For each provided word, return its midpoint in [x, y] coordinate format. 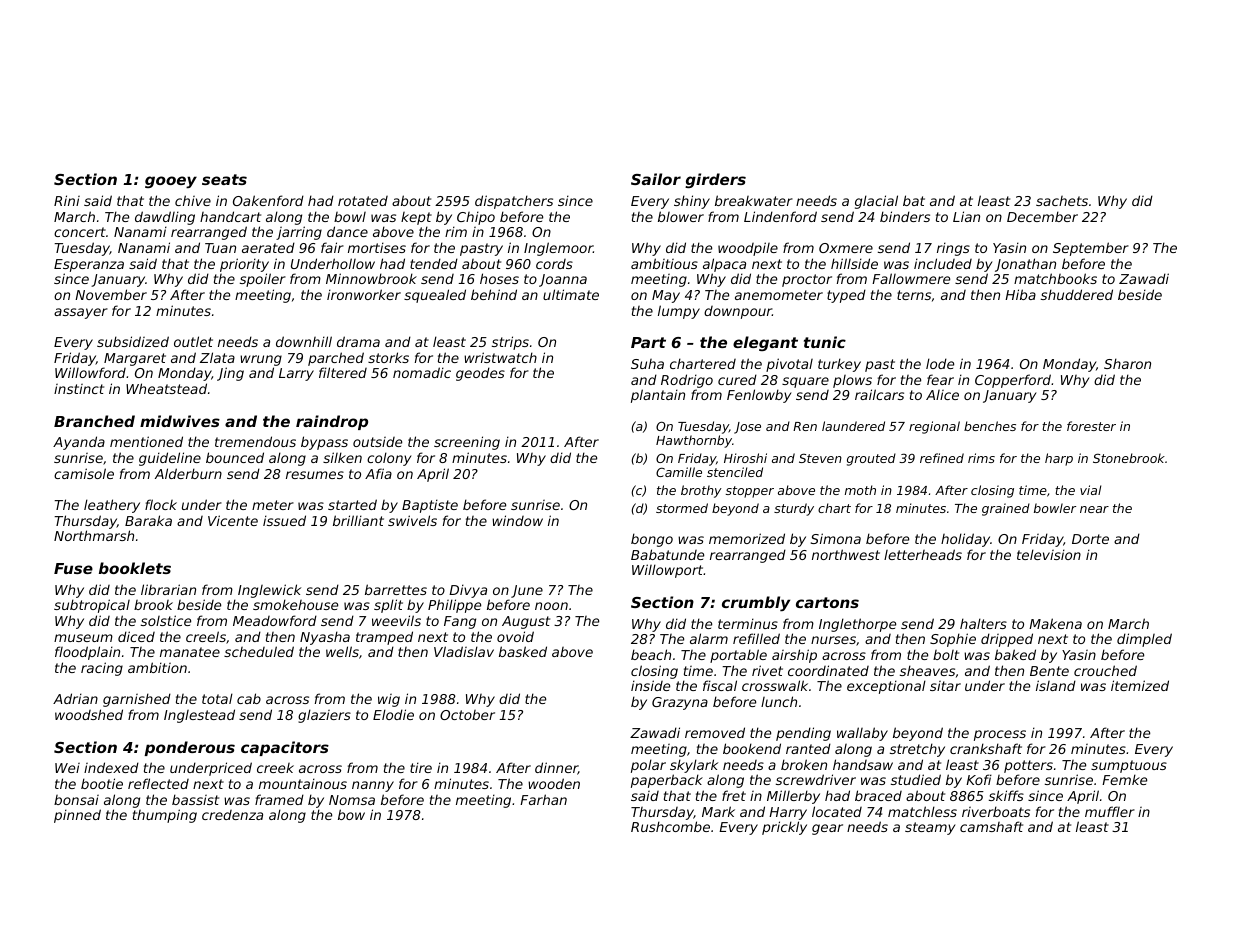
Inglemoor [558, 249]
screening [467, 443]
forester [1091, 426]
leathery [112, 506]
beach [651, 654]
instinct [79, 389]
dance [347, 231]
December [1042, 216]
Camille [679, 472]
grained [1006, 509]
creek [275, 768]
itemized [1140, 685]
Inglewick [269, 591]
